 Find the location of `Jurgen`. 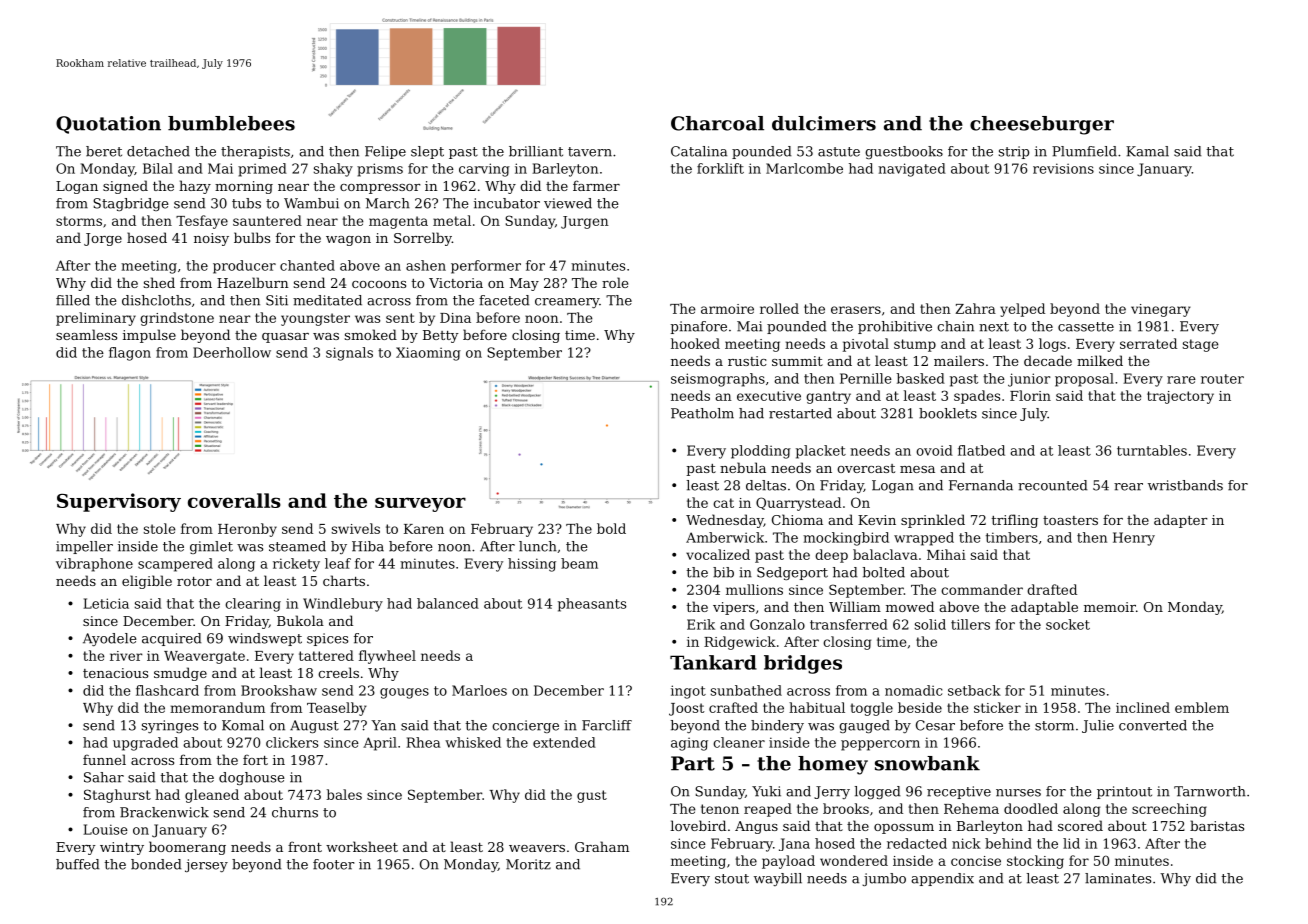

Jurgen is located at coordinates (585, 222).
